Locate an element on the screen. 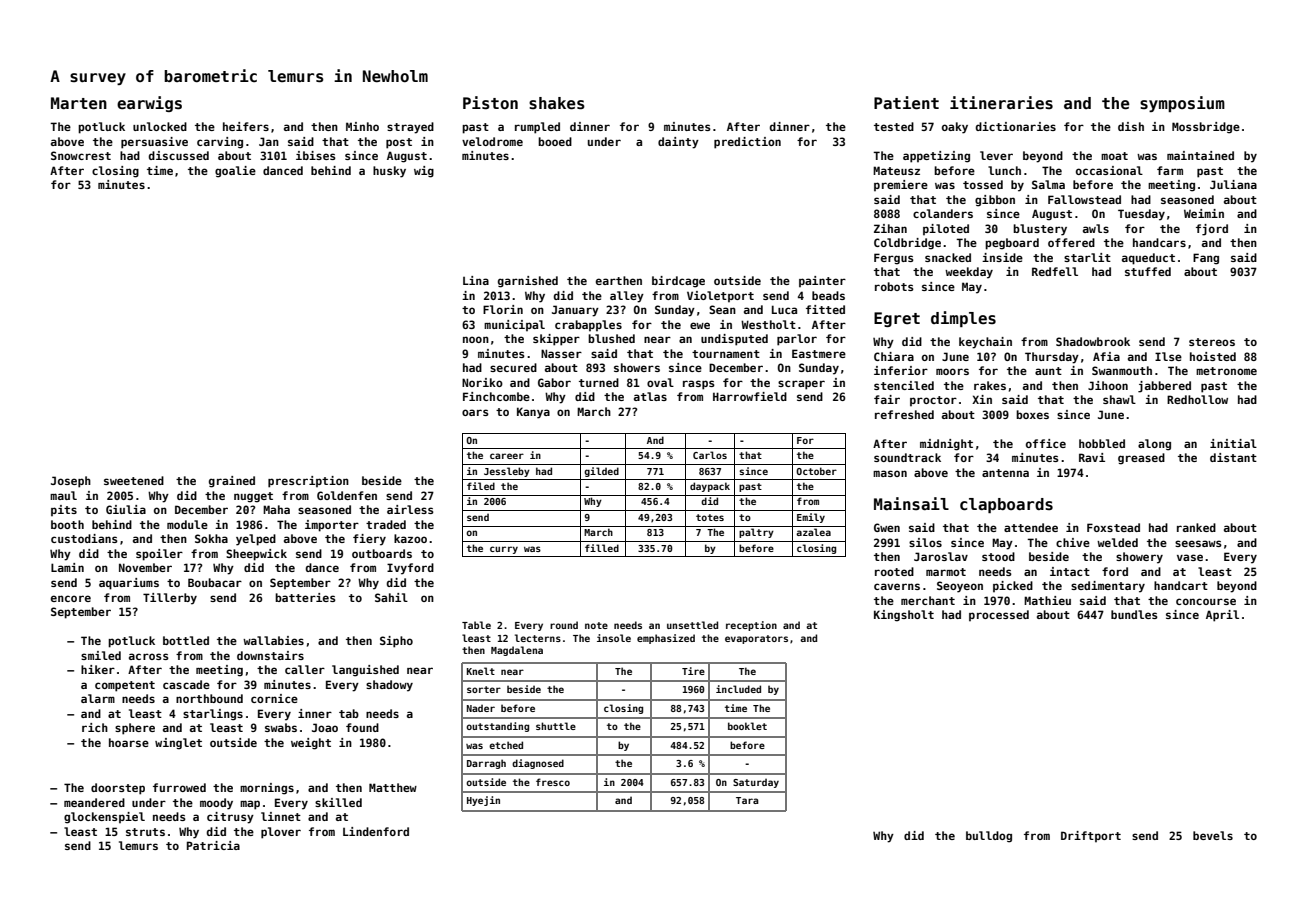  maintained is located at coordinates (1200, 155).
